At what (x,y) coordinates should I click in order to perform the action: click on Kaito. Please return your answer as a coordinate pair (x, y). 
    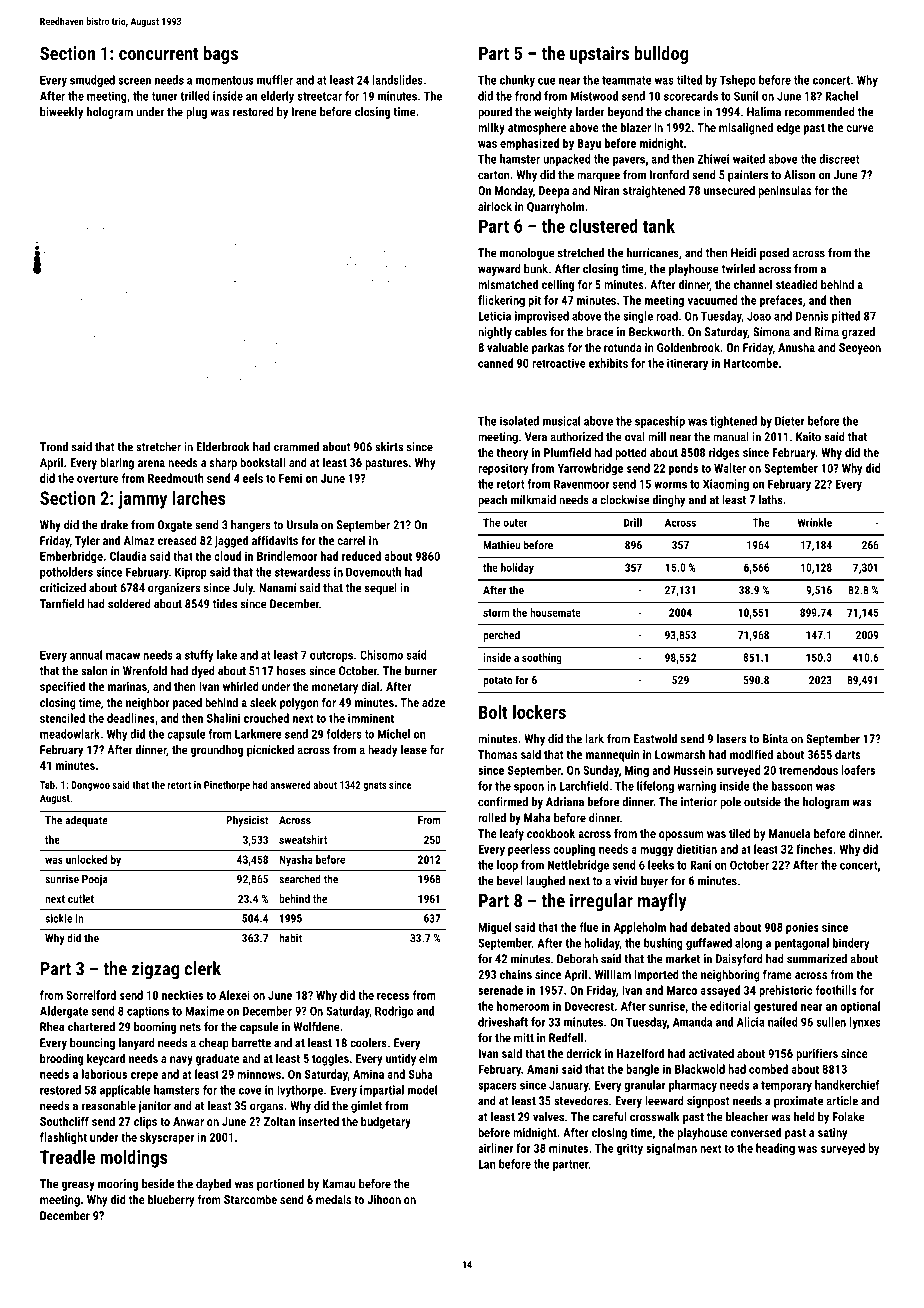
    Looking at the image, I should click on (808, 437).
